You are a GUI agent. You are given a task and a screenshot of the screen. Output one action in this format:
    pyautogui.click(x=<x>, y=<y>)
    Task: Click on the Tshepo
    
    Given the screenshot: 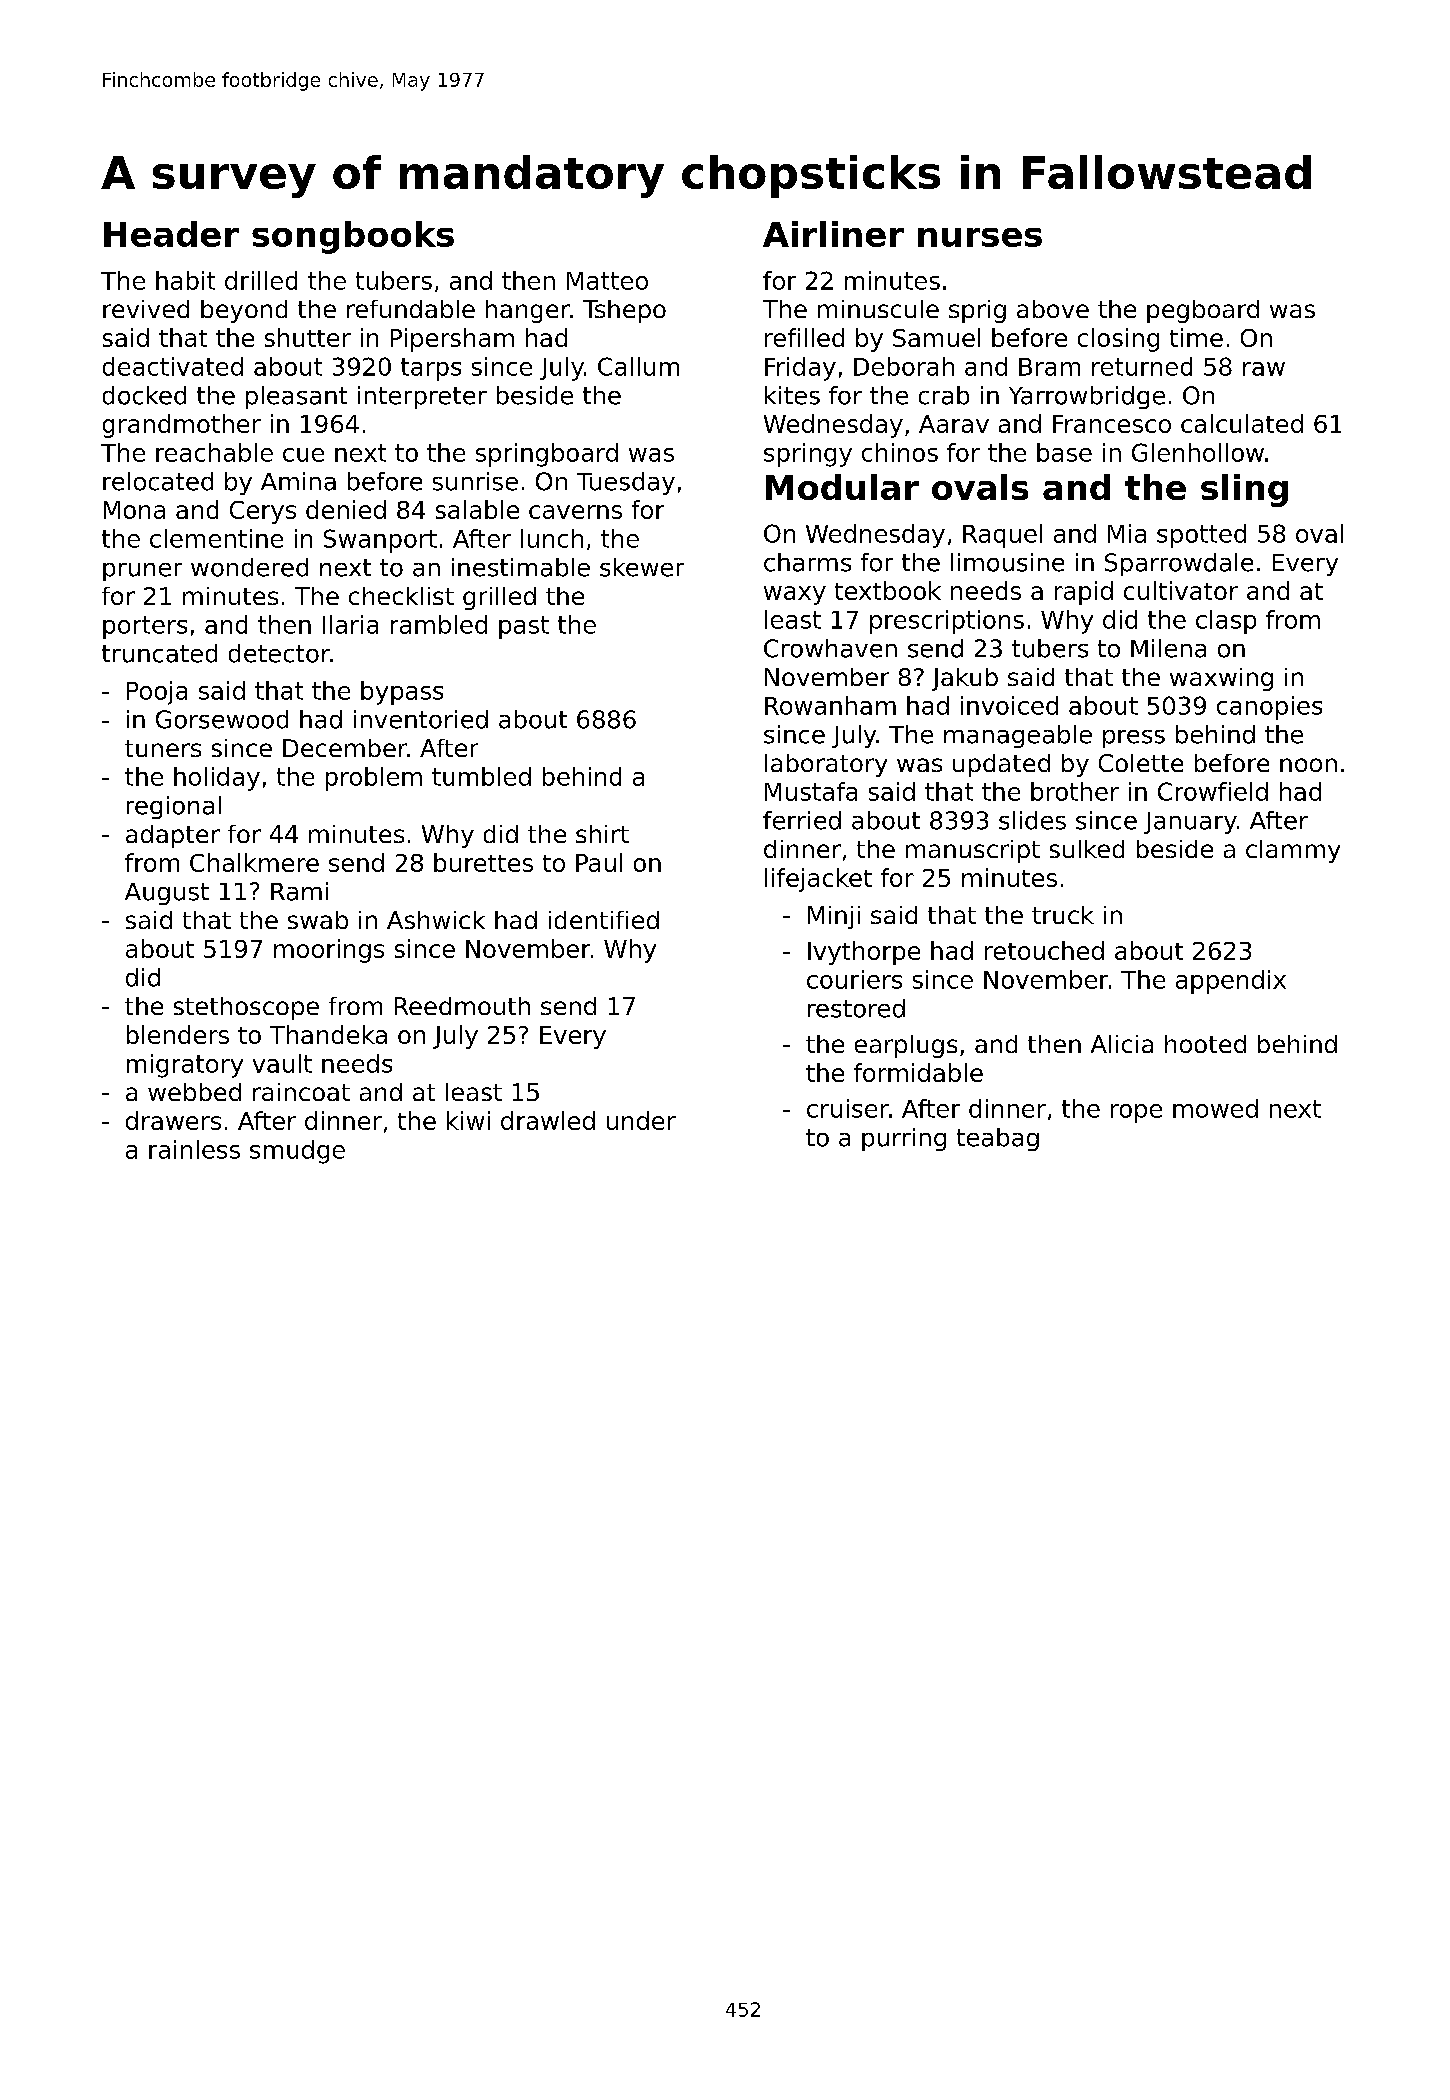 What is the action you would take?
    pyautogui.click(x=624, y=311)
